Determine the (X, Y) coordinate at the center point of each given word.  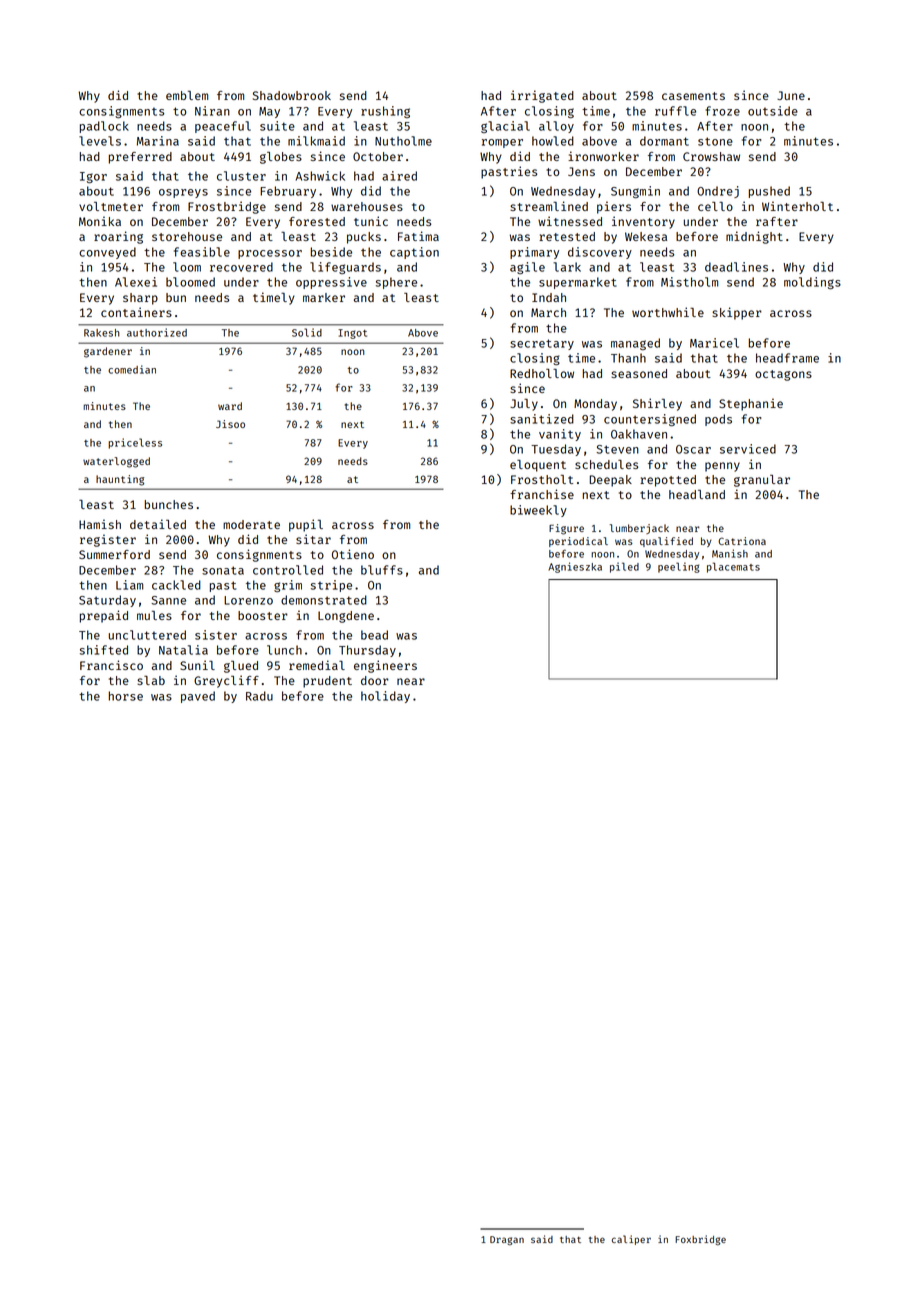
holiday (385, 697)
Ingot (352, 334)
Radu (259, 696)
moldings (812, 283)
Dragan (507, 1240)
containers (136, 312)
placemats (733, 567)
